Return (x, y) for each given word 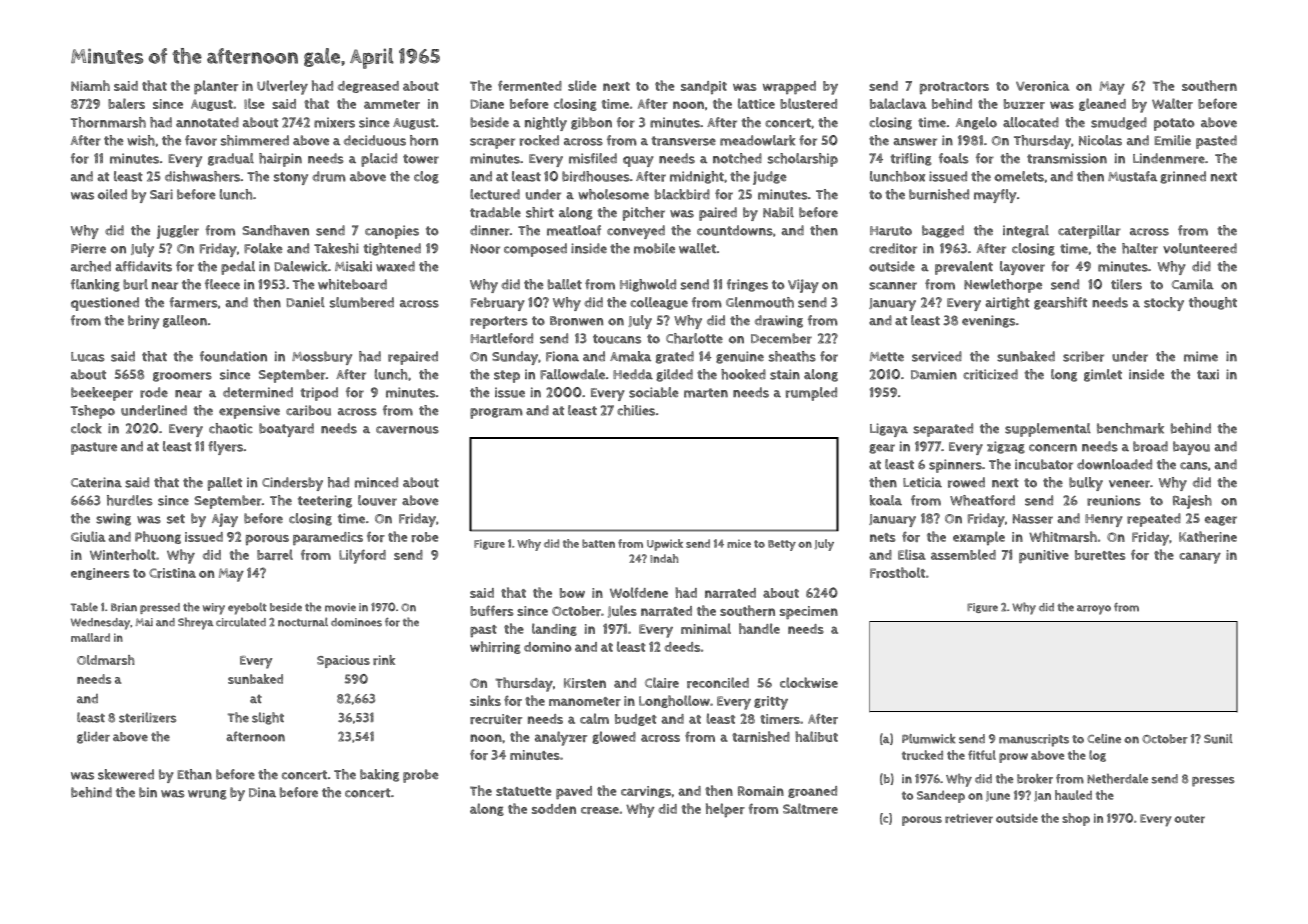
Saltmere (810, 808)
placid (379, 160)
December (781, 338)
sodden (554, 809)
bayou (1191, 448)
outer (1189, 818)
